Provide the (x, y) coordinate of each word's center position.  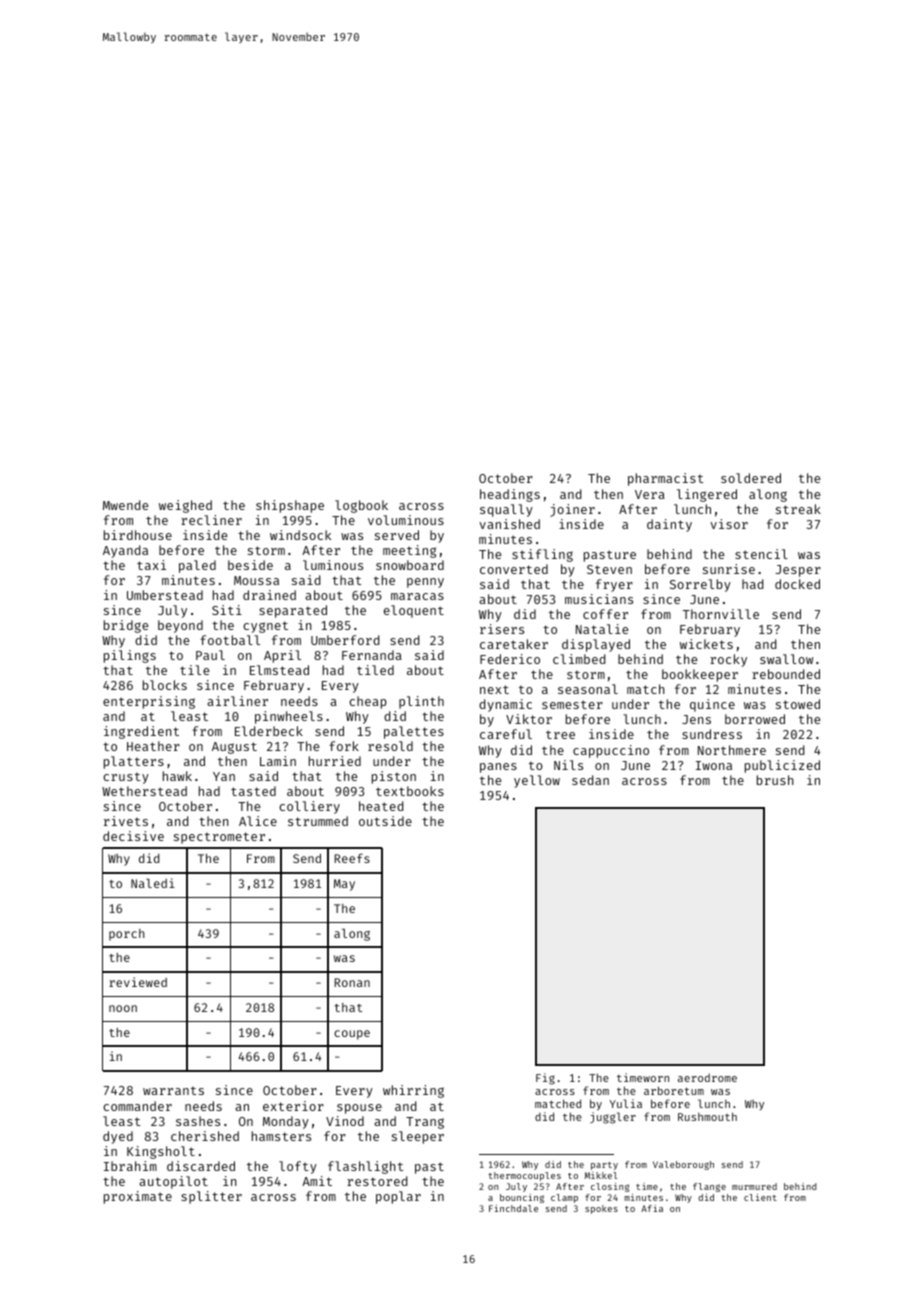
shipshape (290, 506)
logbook (361, 506)
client (760, 1197)
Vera (650, 494)
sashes (198, 1121)
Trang (425, 1123)
